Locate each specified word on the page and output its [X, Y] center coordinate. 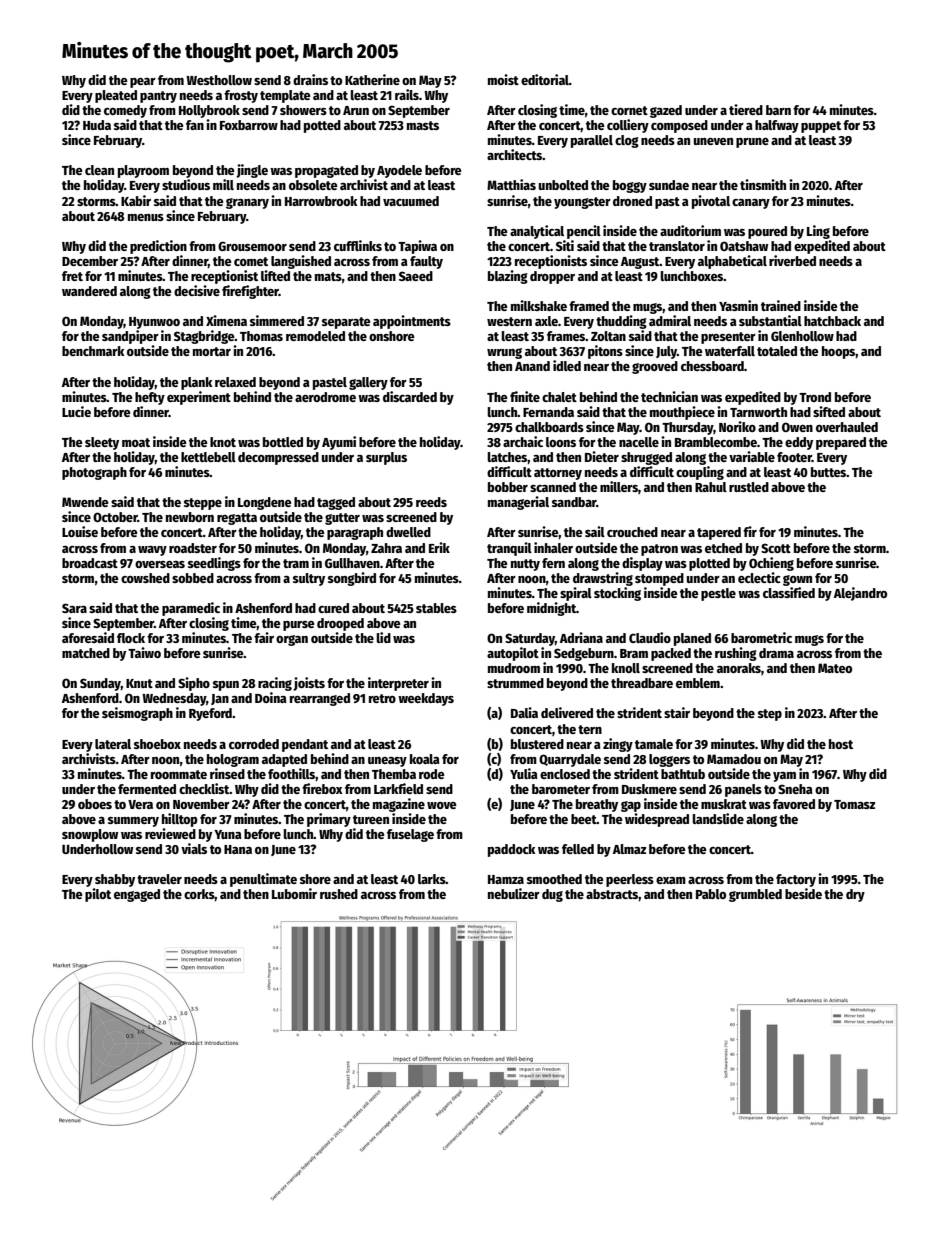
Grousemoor [252, 246]
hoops [839, 352]
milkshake [539, 305]
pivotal [711, 202]
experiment [199, 398]
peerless [630, 880]
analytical [537, 232]
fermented [147, 789]
